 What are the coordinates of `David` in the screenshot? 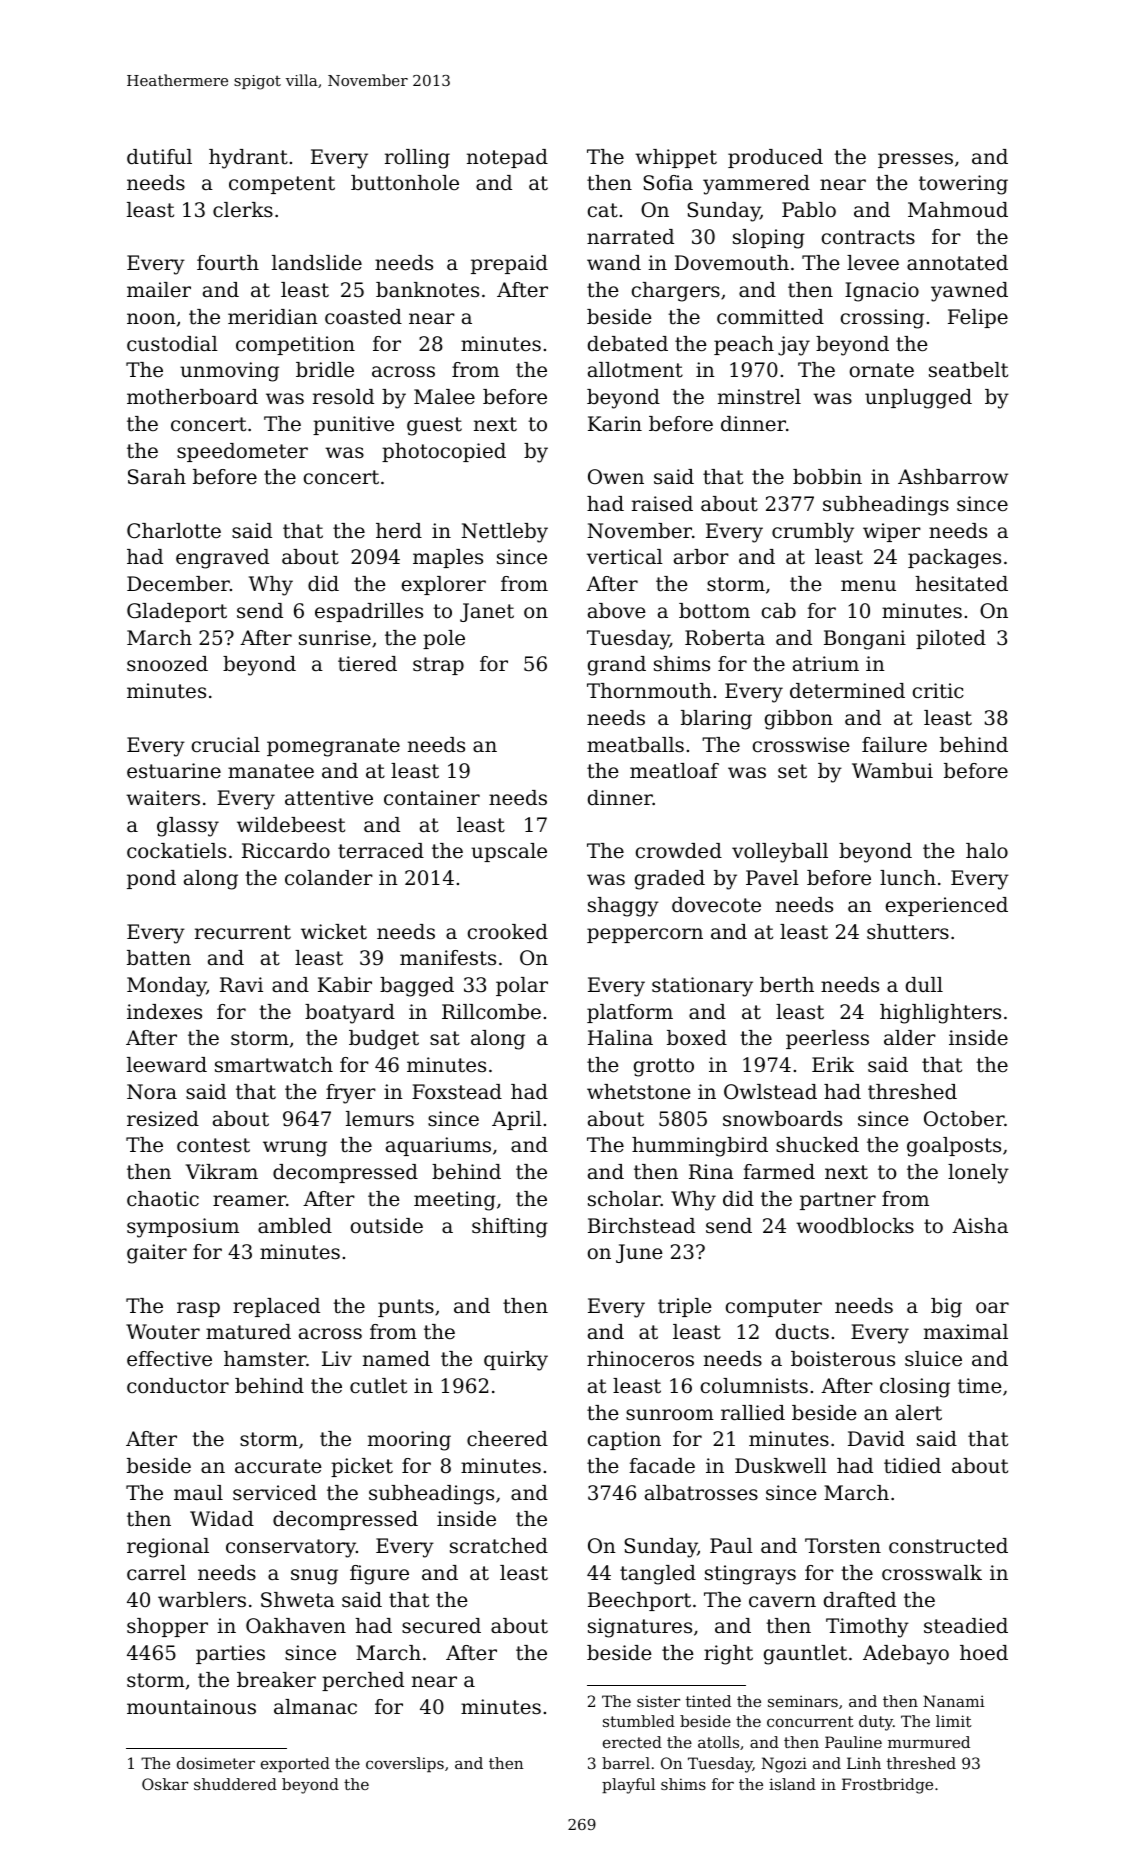 It's located at (876, 1439).
